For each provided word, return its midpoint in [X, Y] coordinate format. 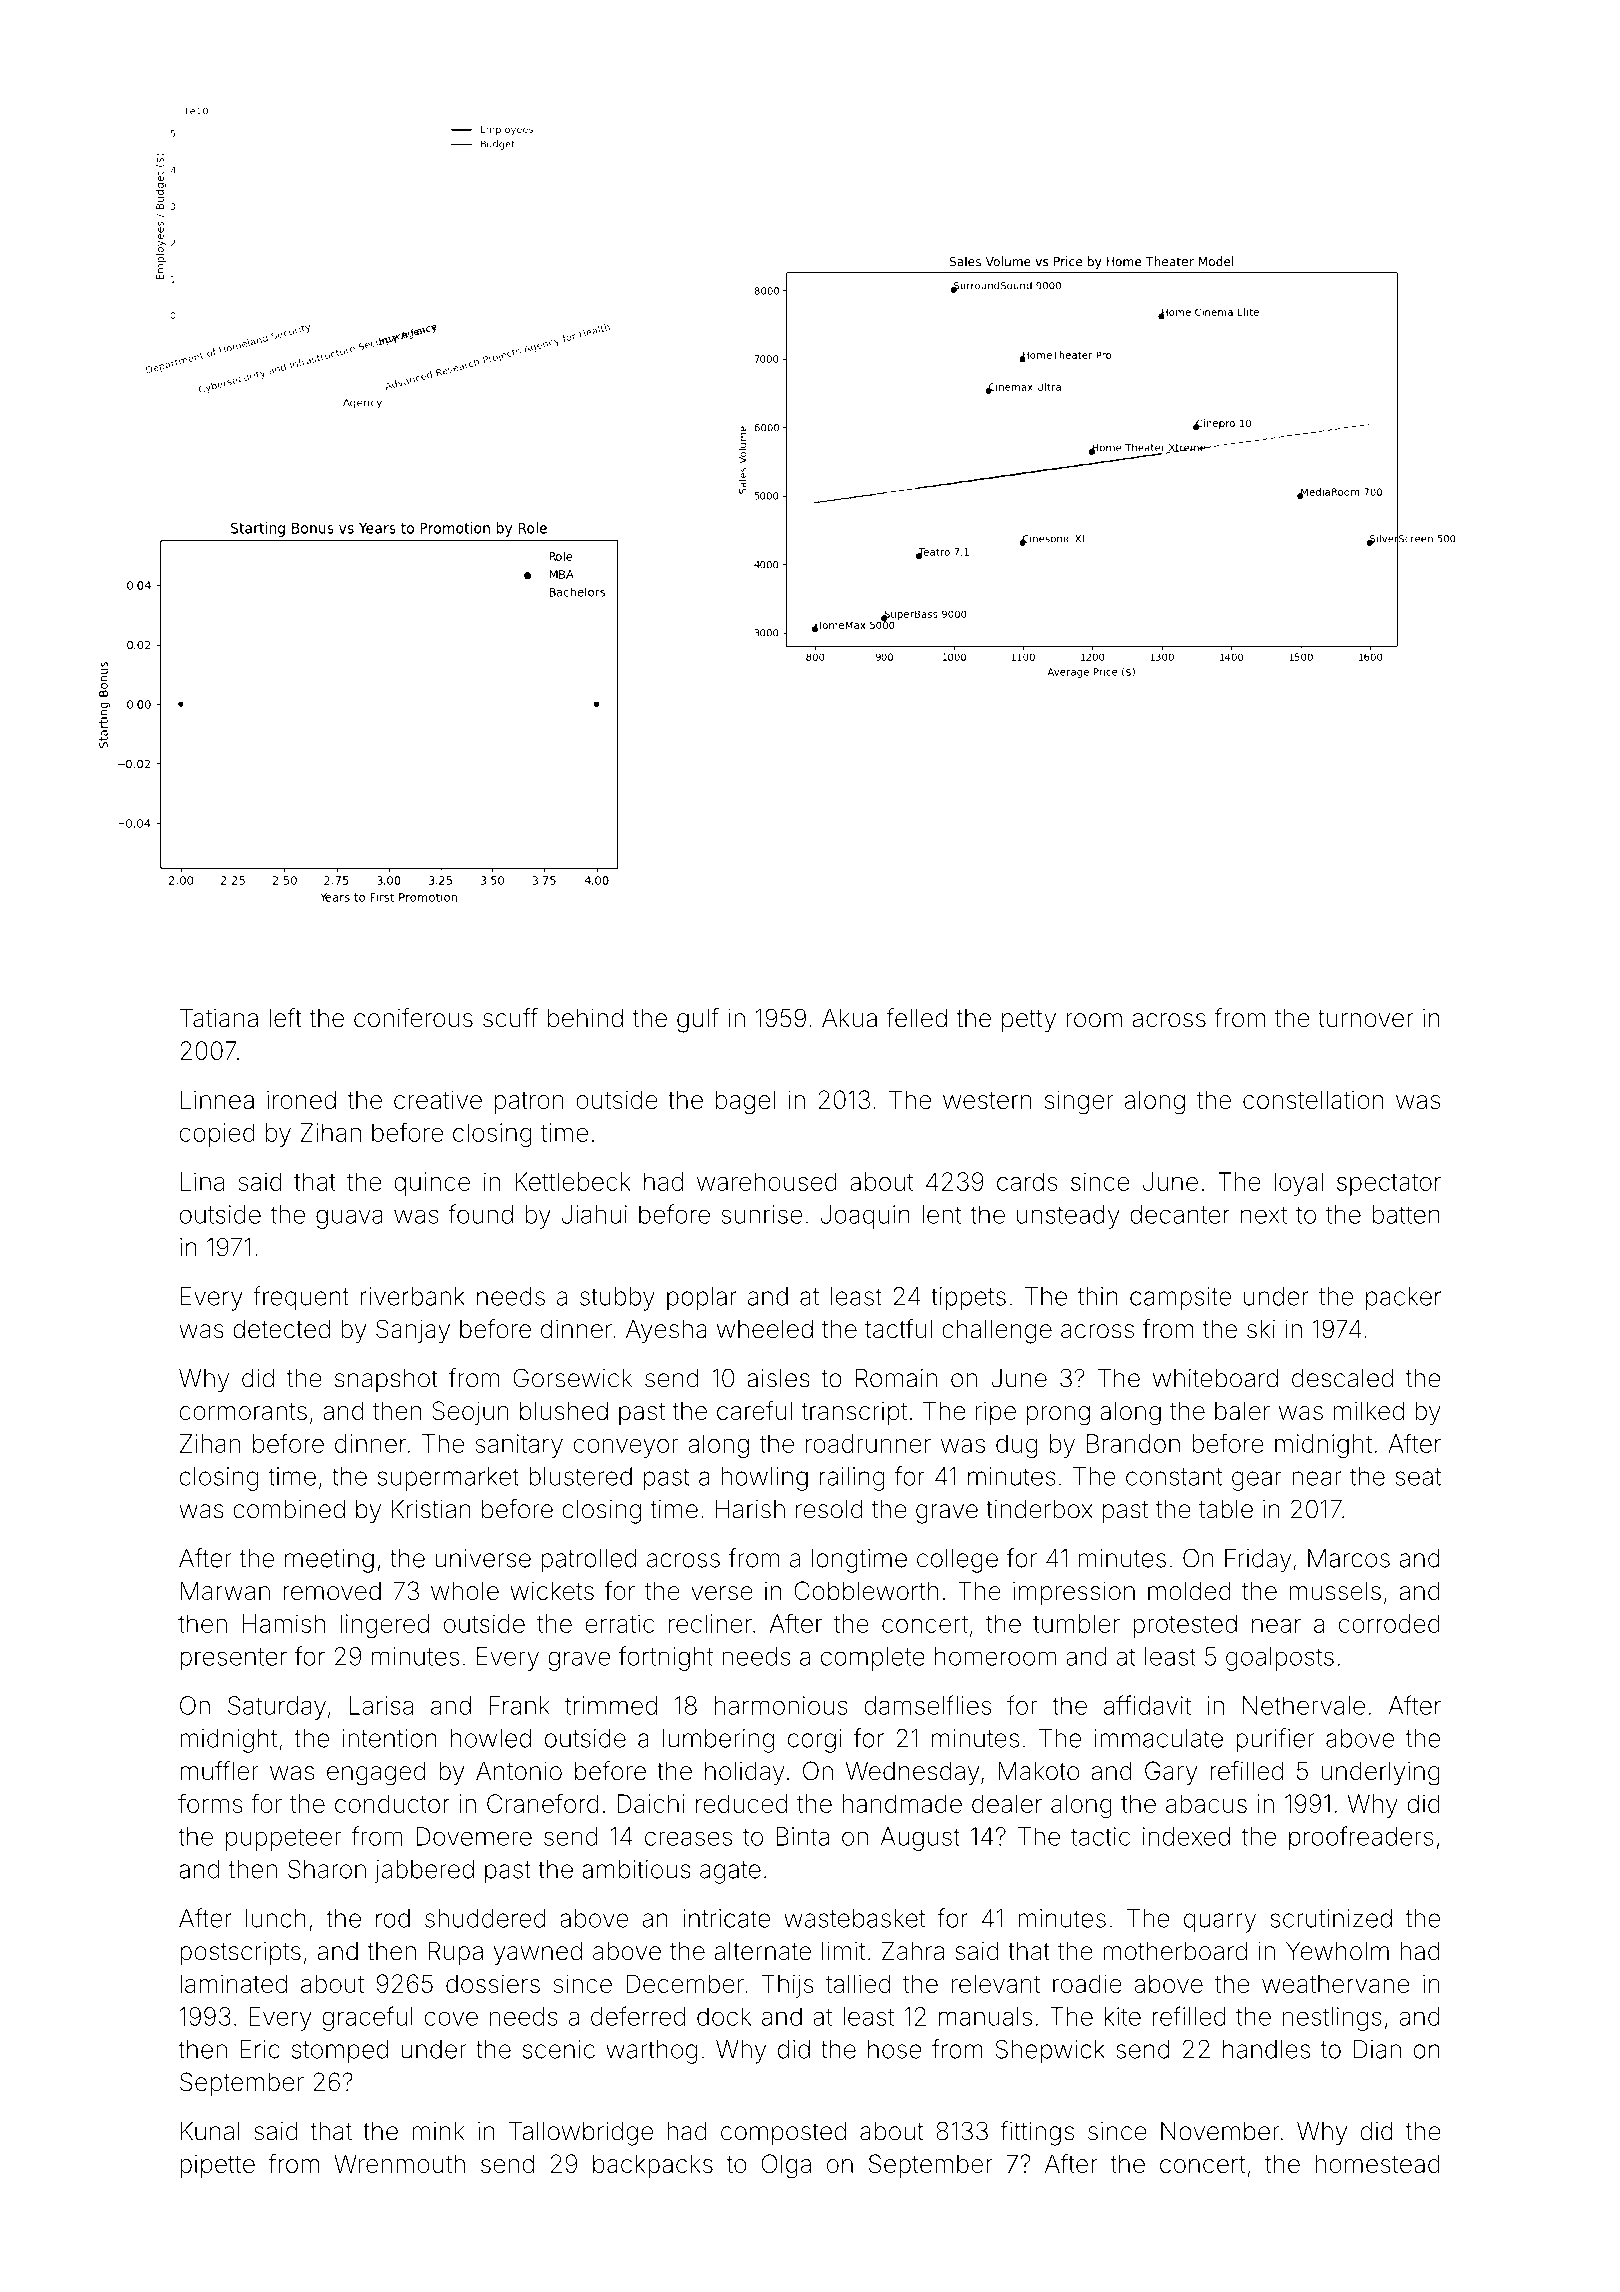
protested [1185, 1626]
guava [349, 1219]
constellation [1313, 1099]
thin [1098, 1296]
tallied [858, 1983]
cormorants [243, 1411]
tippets [968, 1299]
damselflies [927, 1705]
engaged [376, 1773]
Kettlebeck [573, 1181]
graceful [367, 2018]
